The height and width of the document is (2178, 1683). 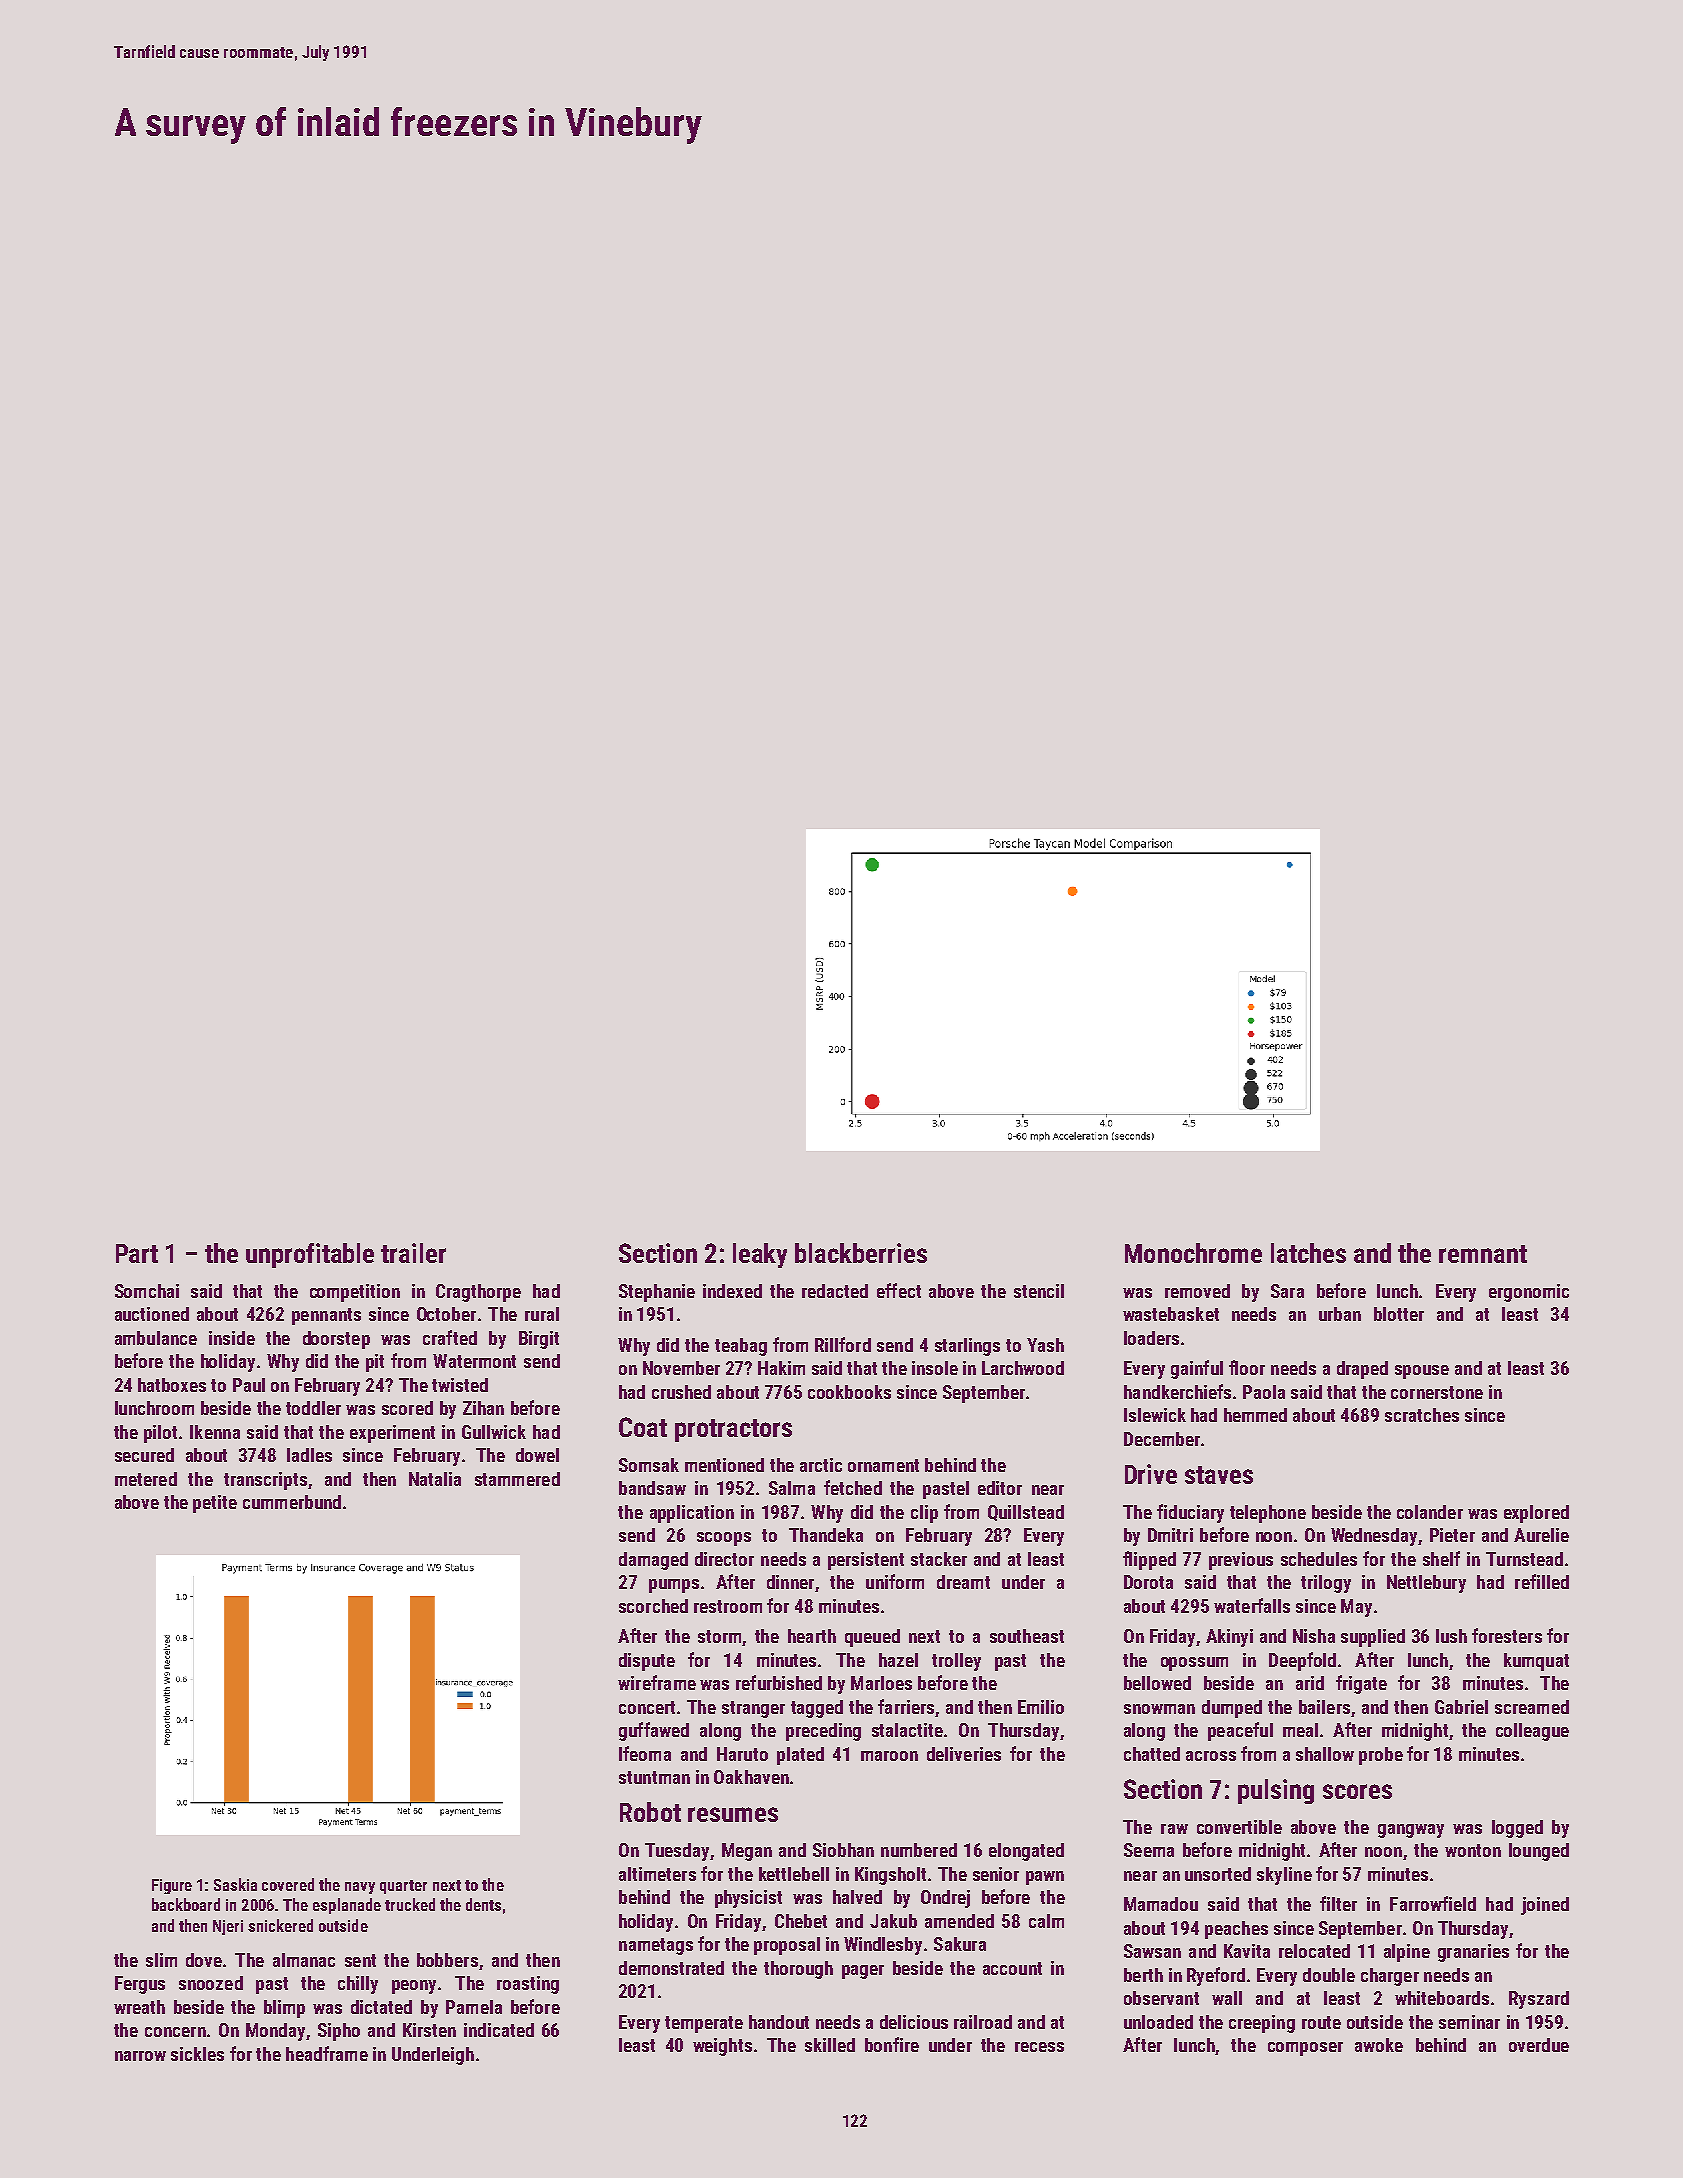 I want to click on deliveries, so click(x=964, y=1754).
